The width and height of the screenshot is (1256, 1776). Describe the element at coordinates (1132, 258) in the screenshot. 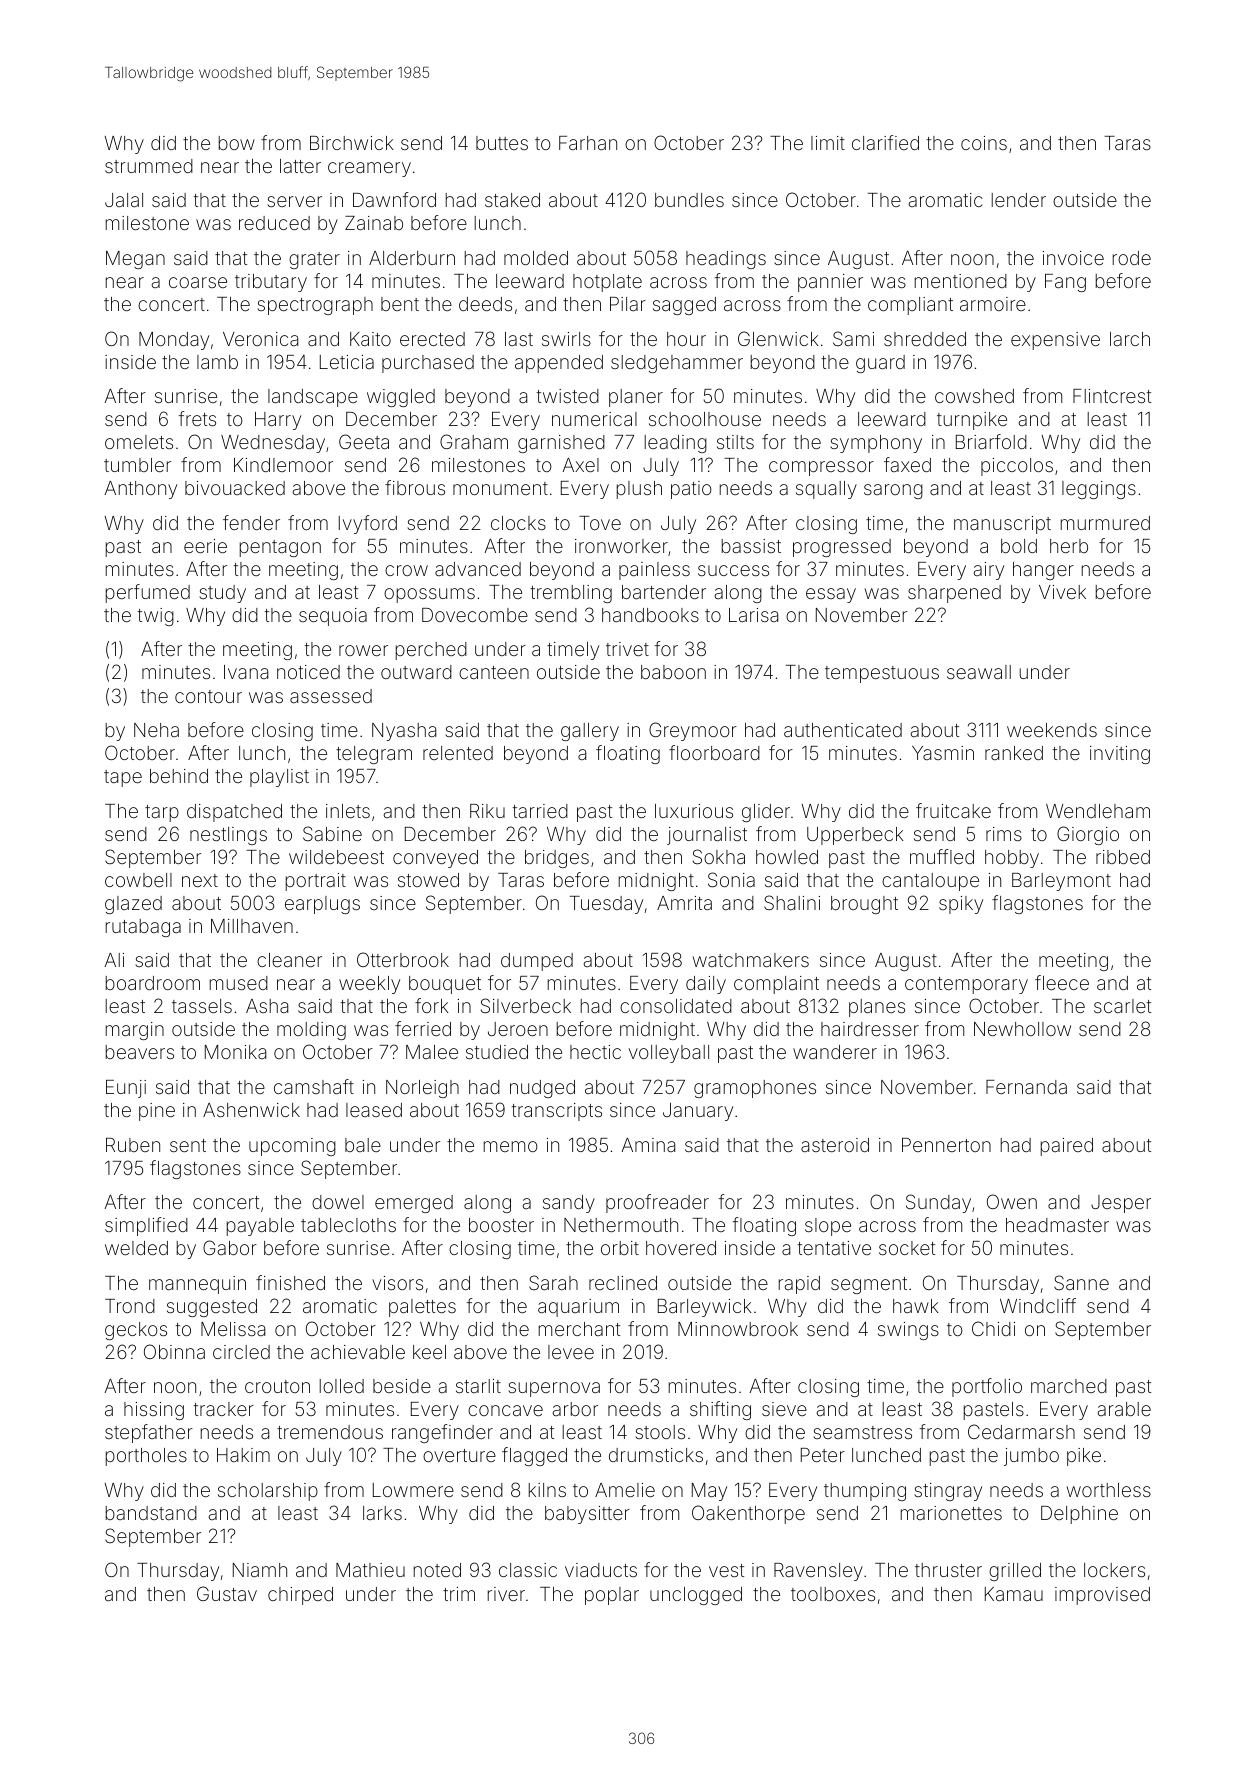

I see `rode` at that location.
